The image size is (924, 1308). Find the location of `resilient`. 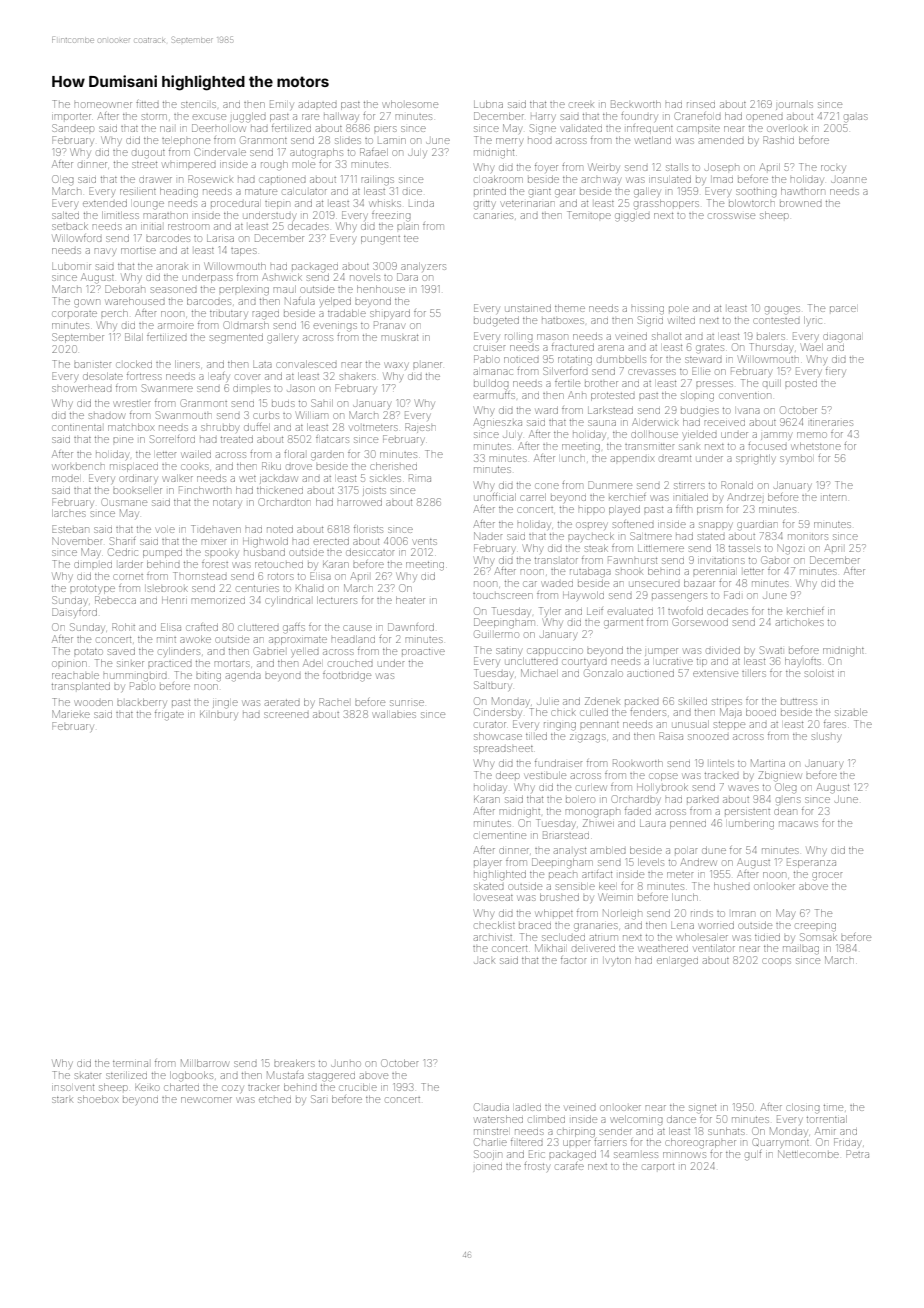

resilient is located at coordinates (138, 191).
